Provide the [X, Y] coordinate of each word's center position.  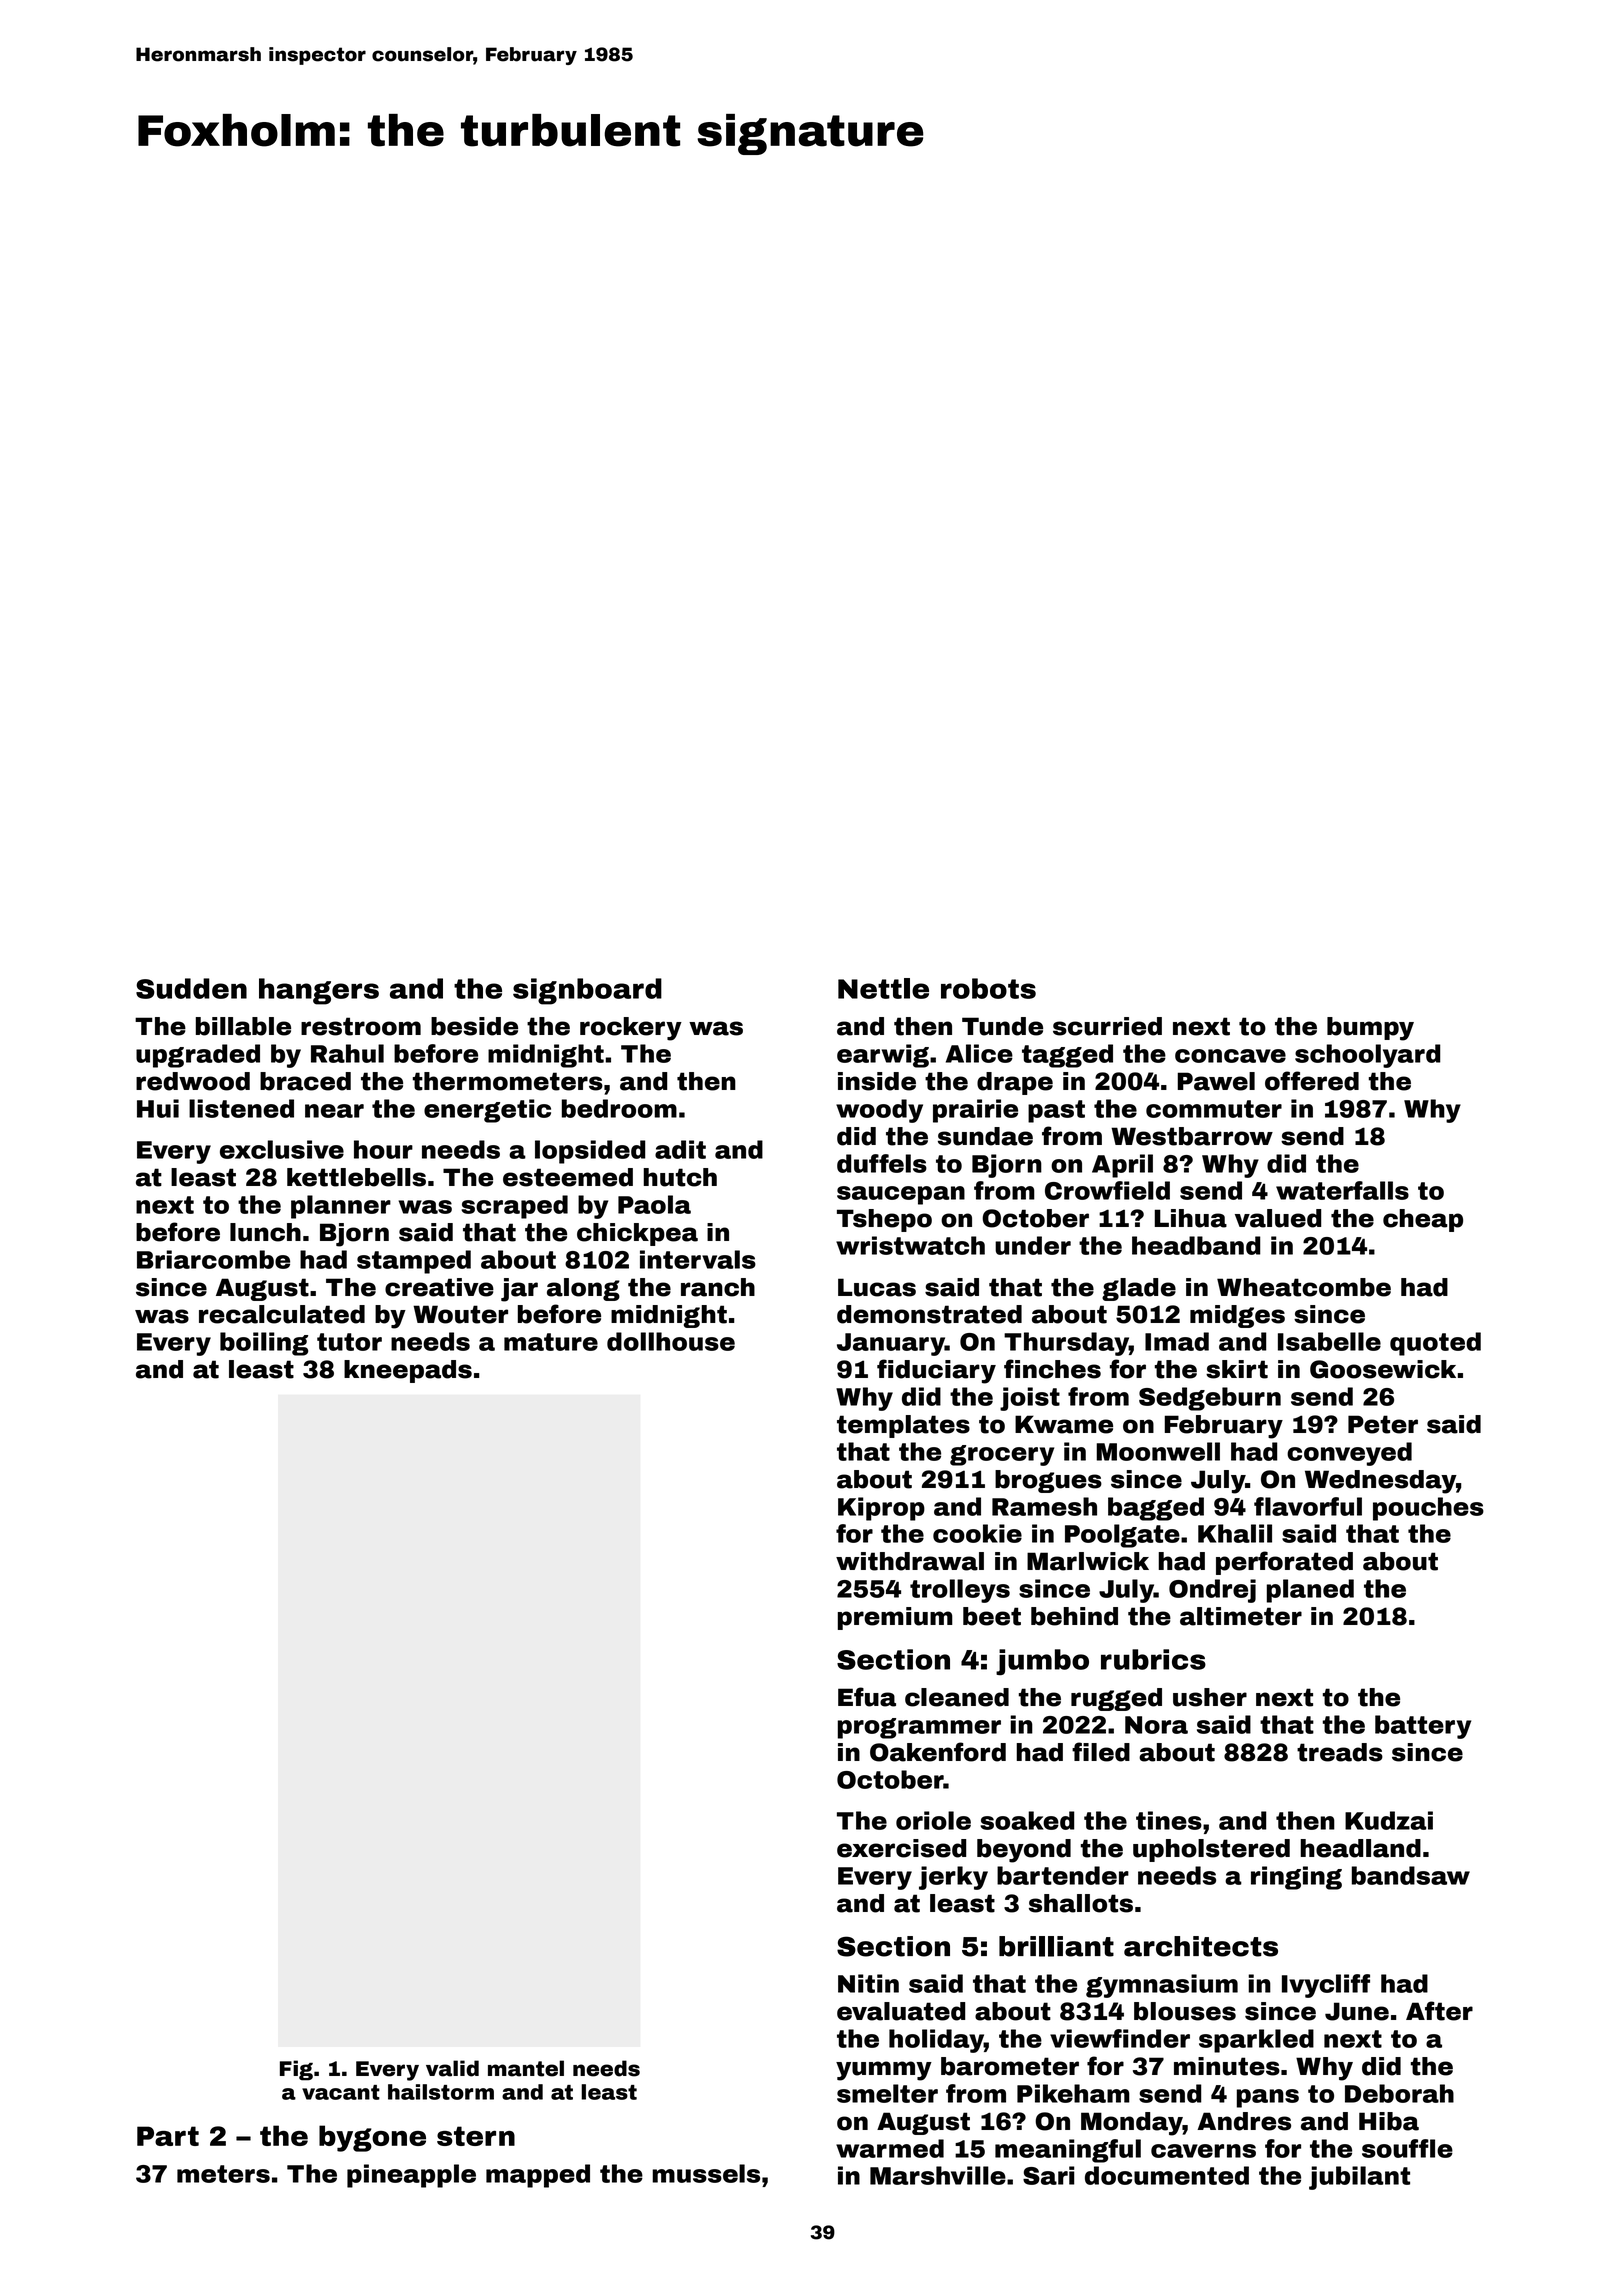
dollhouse [671, 1341]
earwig [883, 1056]
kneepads [408, 1371]
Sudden [191, 988]
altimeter [1241, 1616]
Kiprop [881, 1509]
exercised [901, 1848]
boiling [264, 1344]
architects [1201, 1946]
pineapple [411, 2176]
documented [1167, 2175]
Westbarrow [1192, 1136]
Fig [296, 2070]
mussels [706, 2173]
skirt [1237, 1369]
